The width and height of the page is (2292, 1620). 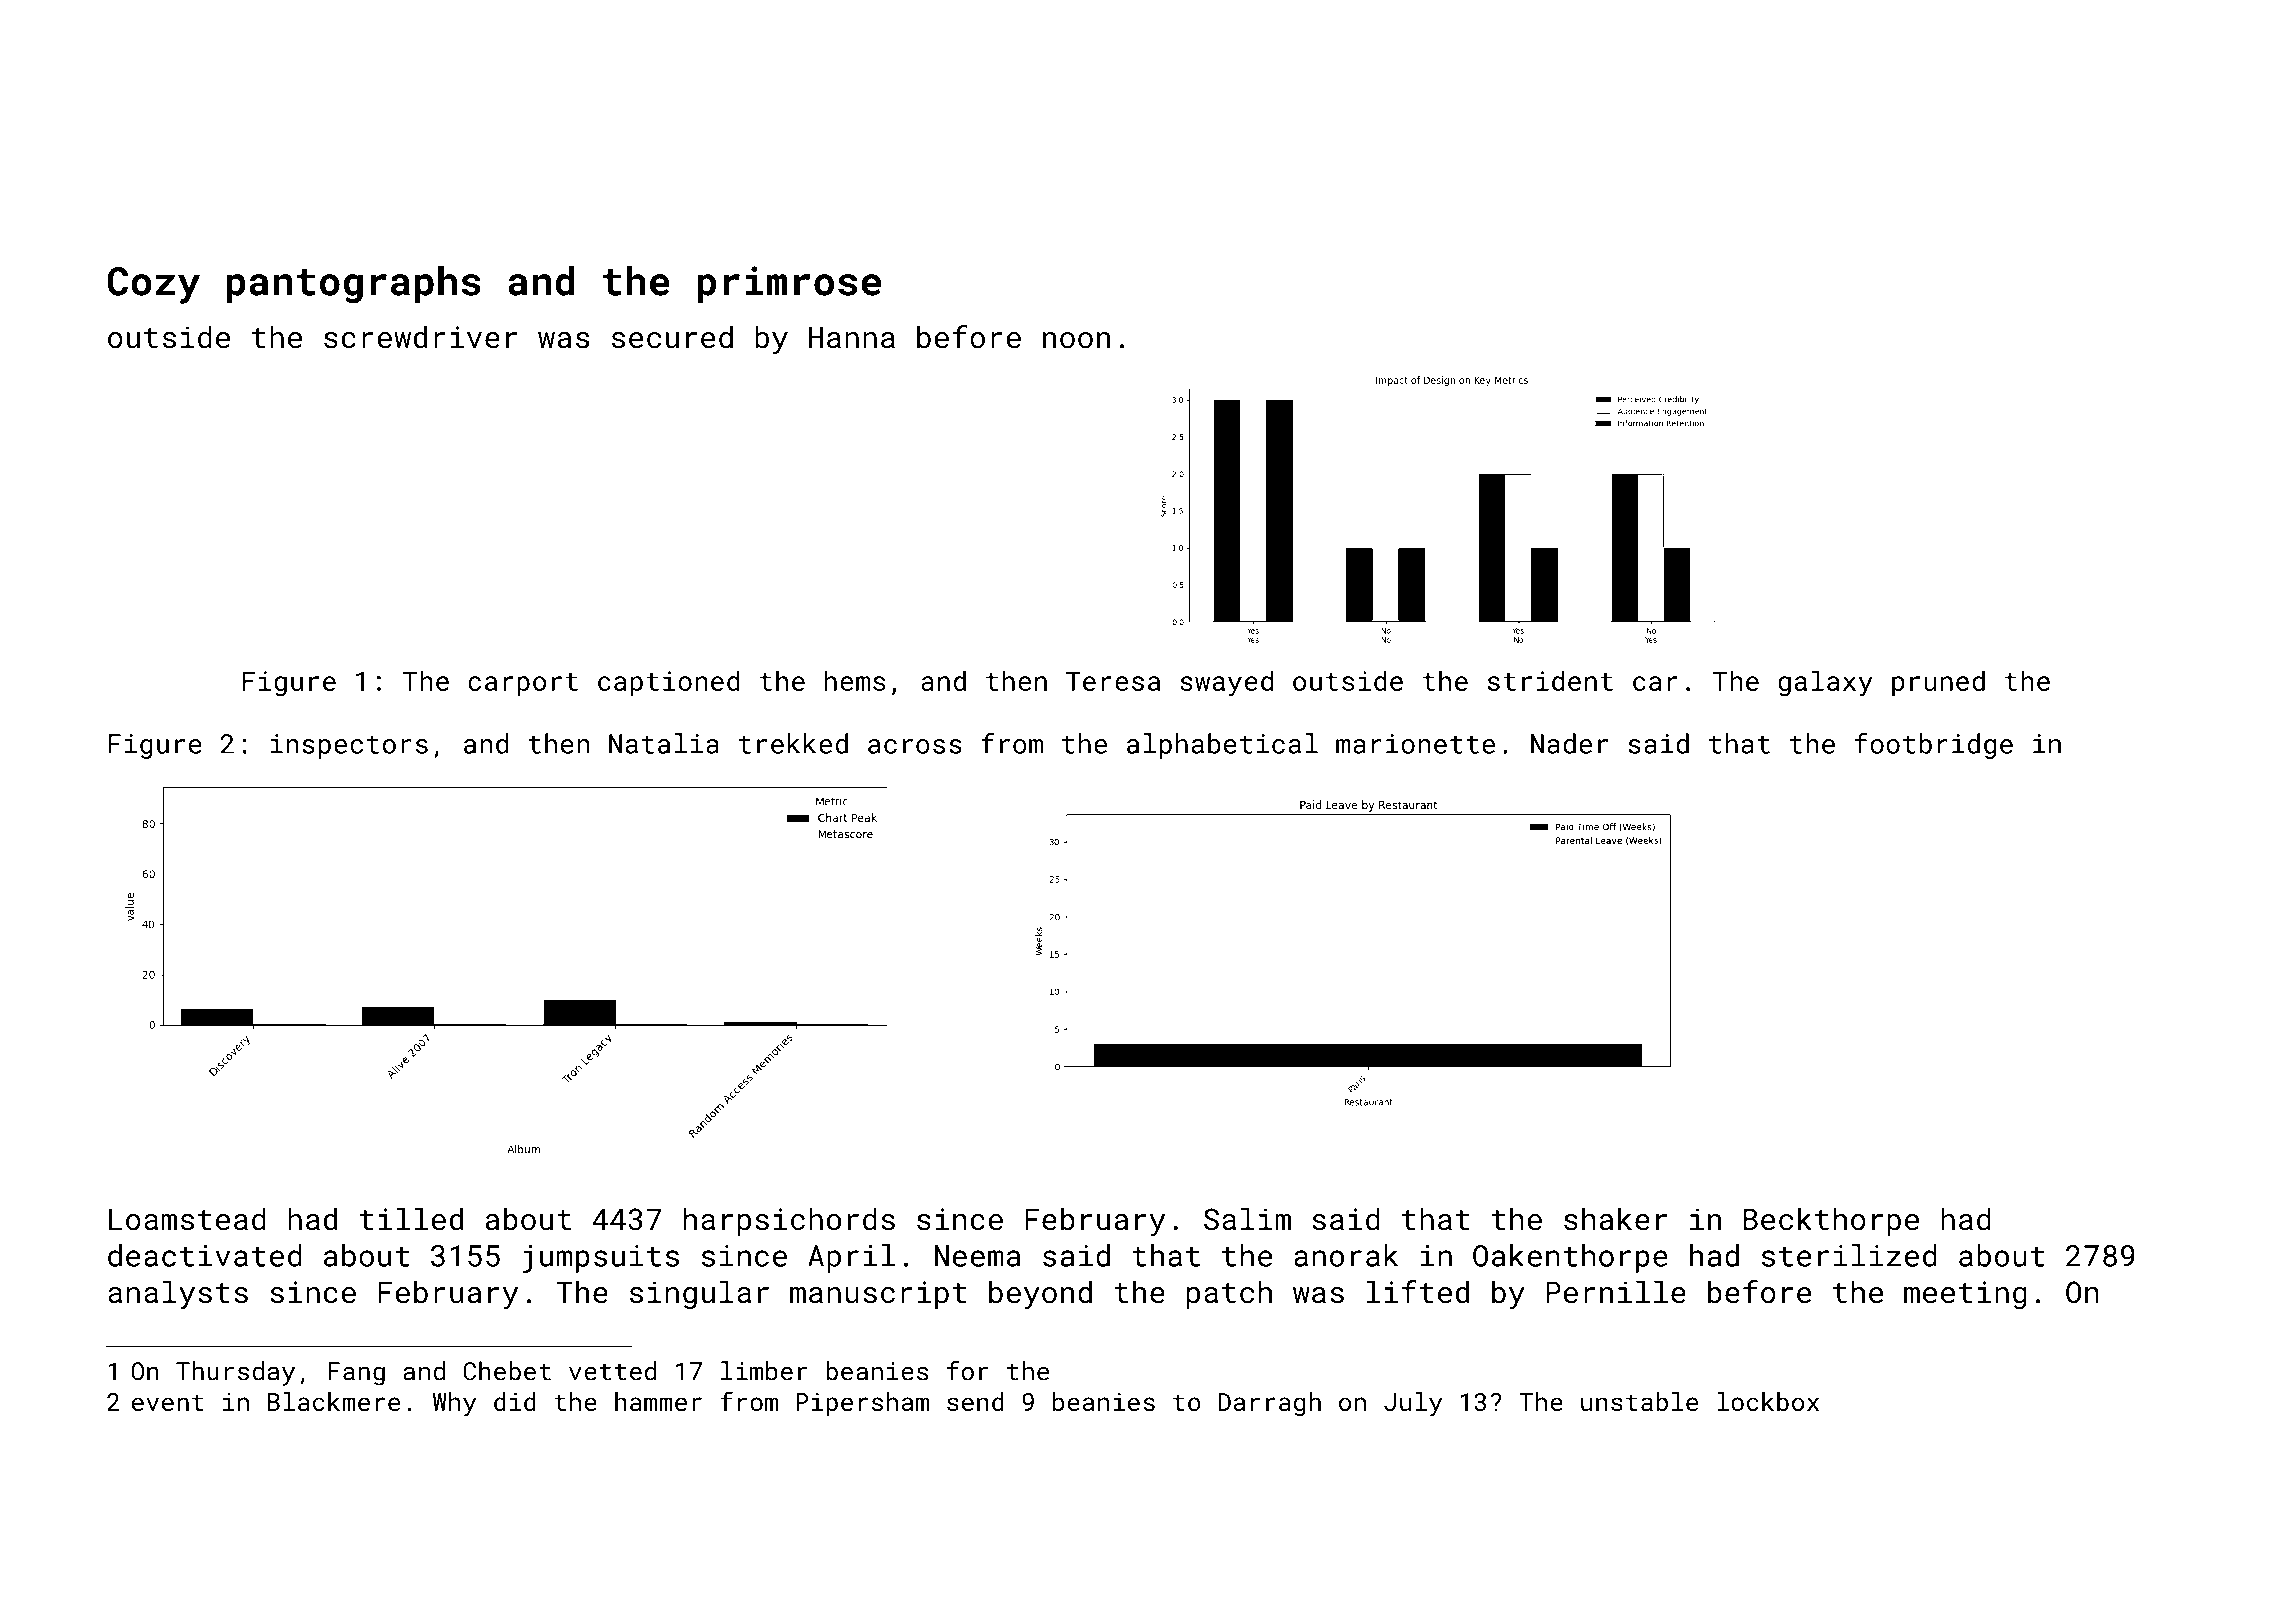 What do you see at coordinates (356, 1374) in the page?
I see `Fang` at bounding box center [356, 1374].
